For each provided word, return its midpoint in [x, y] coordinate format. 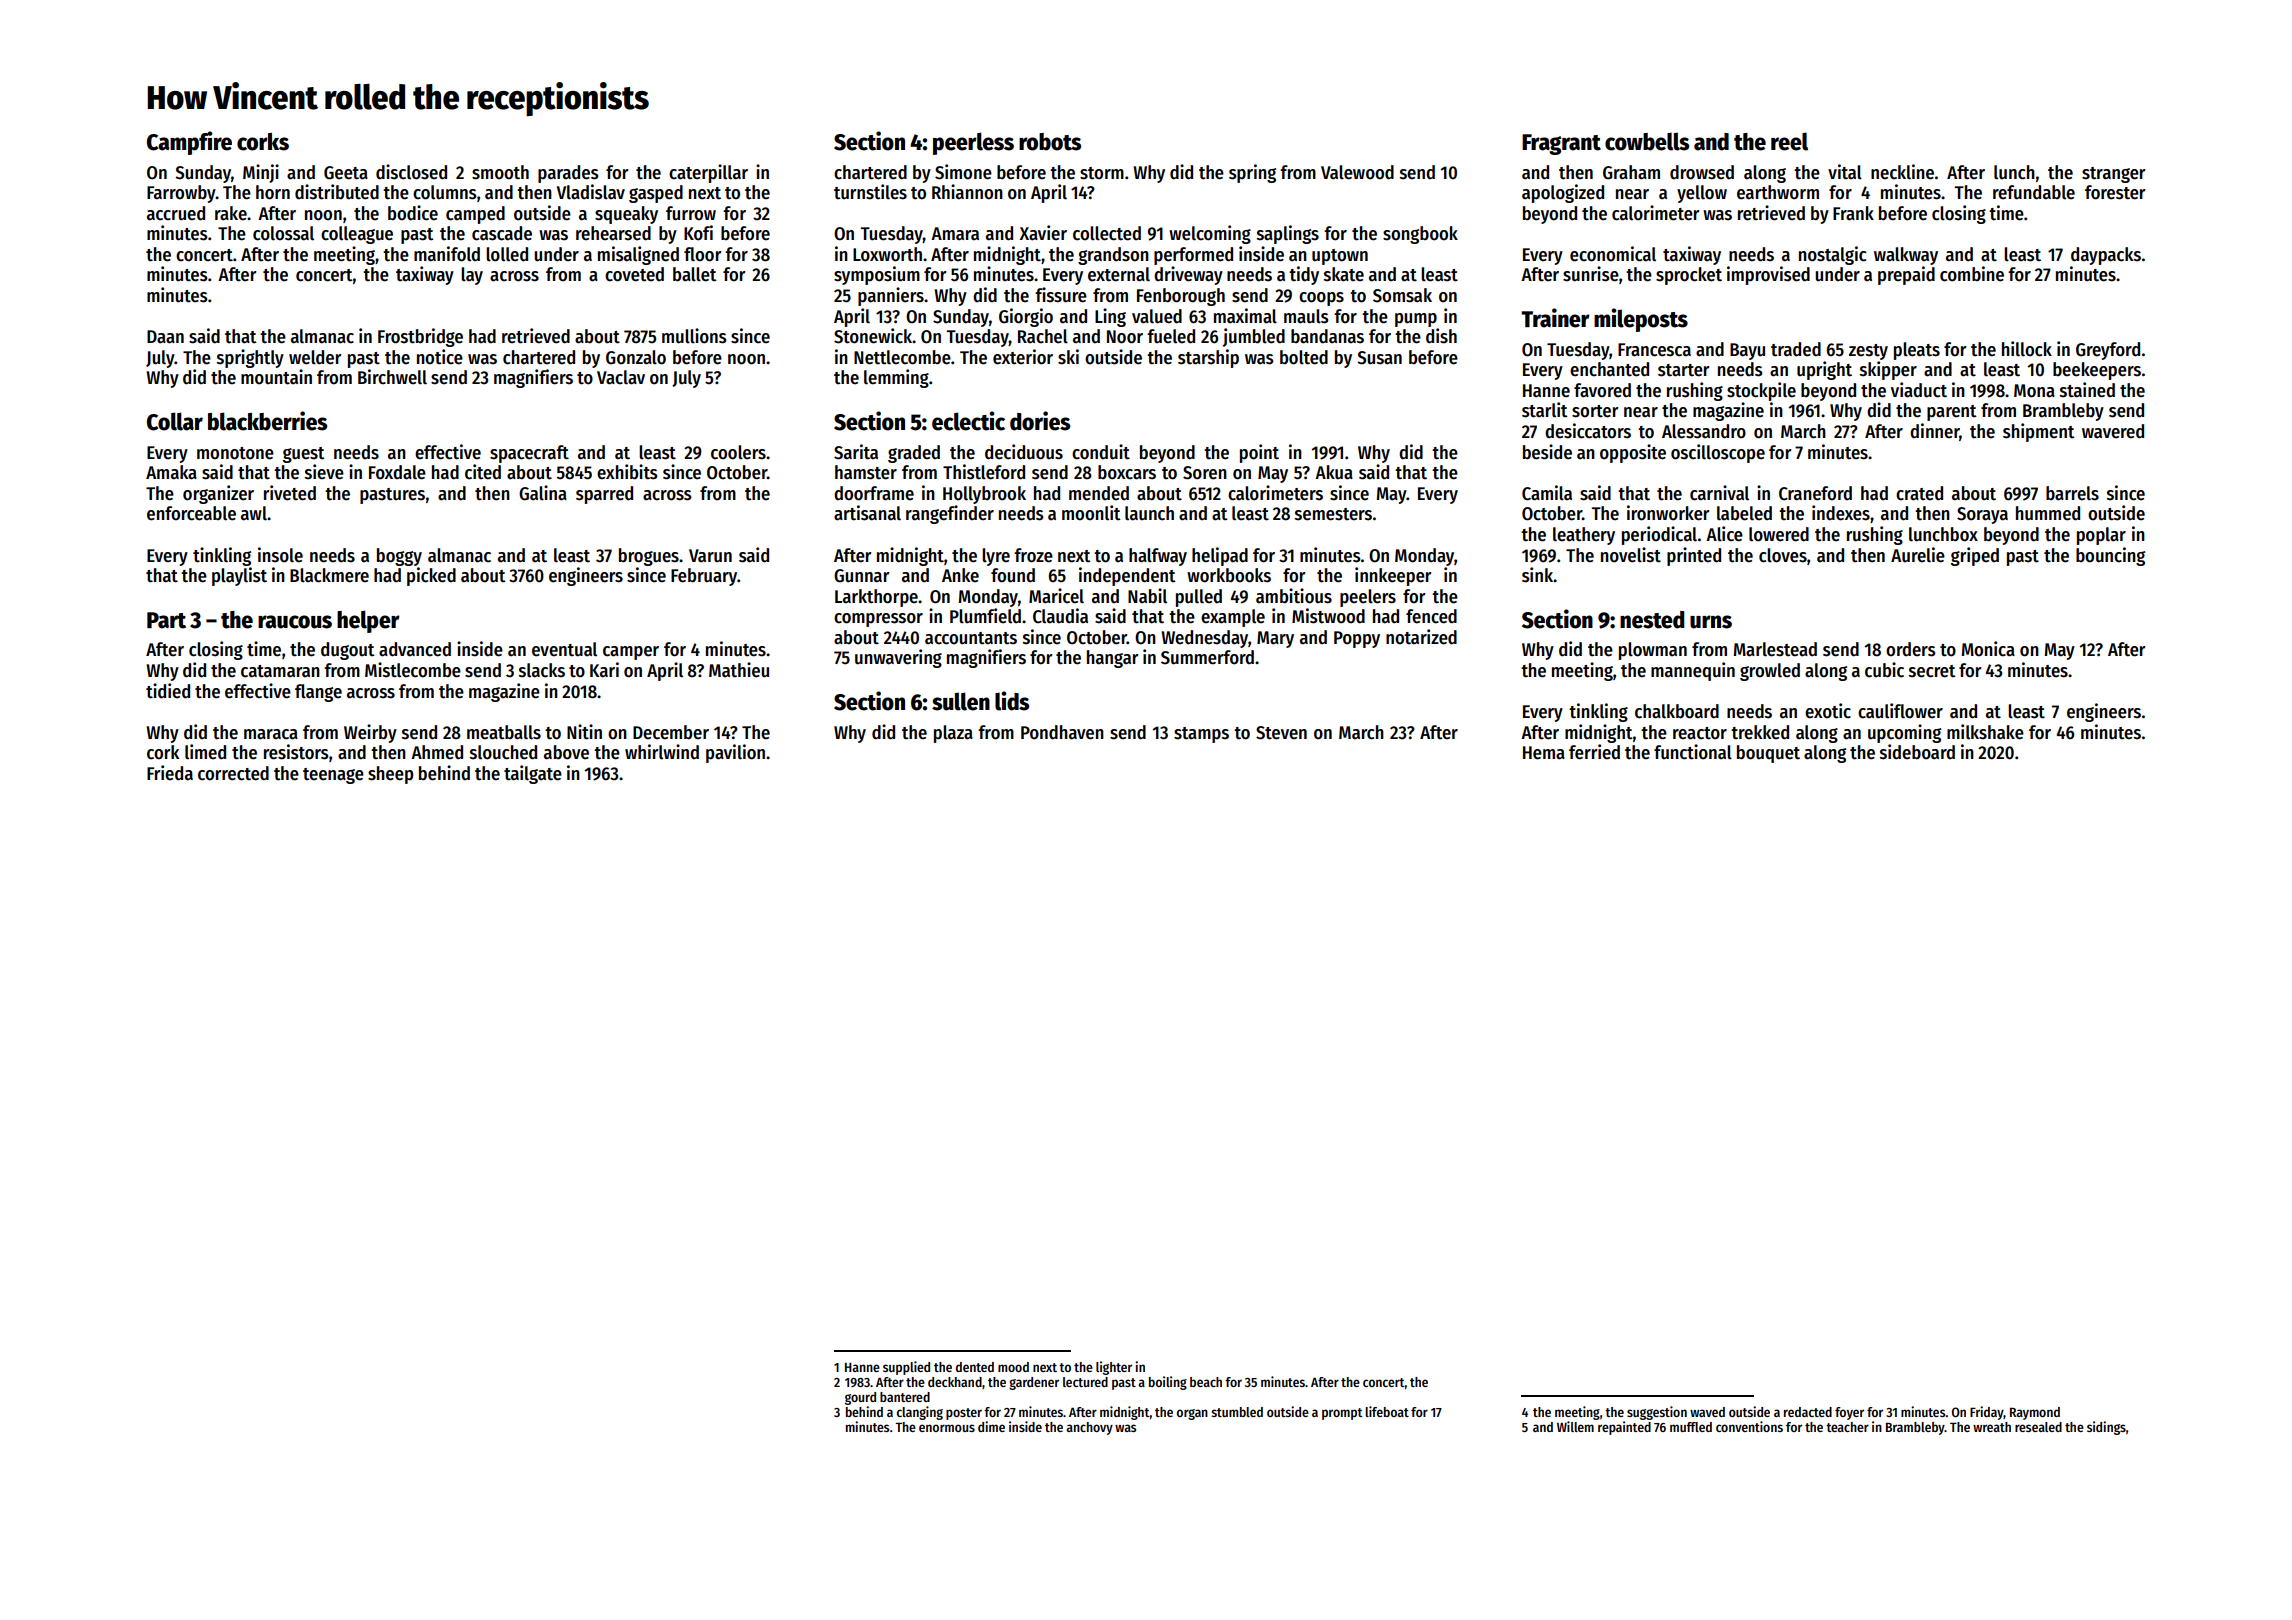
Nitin [584, 732]
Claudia [1060, 616]
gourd [860, 1398]
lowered [1779, 534]
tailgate [533, 774]
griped [1975, 556]
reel [1789, 141]
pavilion [735, 753]
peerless [973, 143]
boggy [399, 557]
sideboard [1917, 752]
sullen [961, 701]
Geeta [346, 173]
